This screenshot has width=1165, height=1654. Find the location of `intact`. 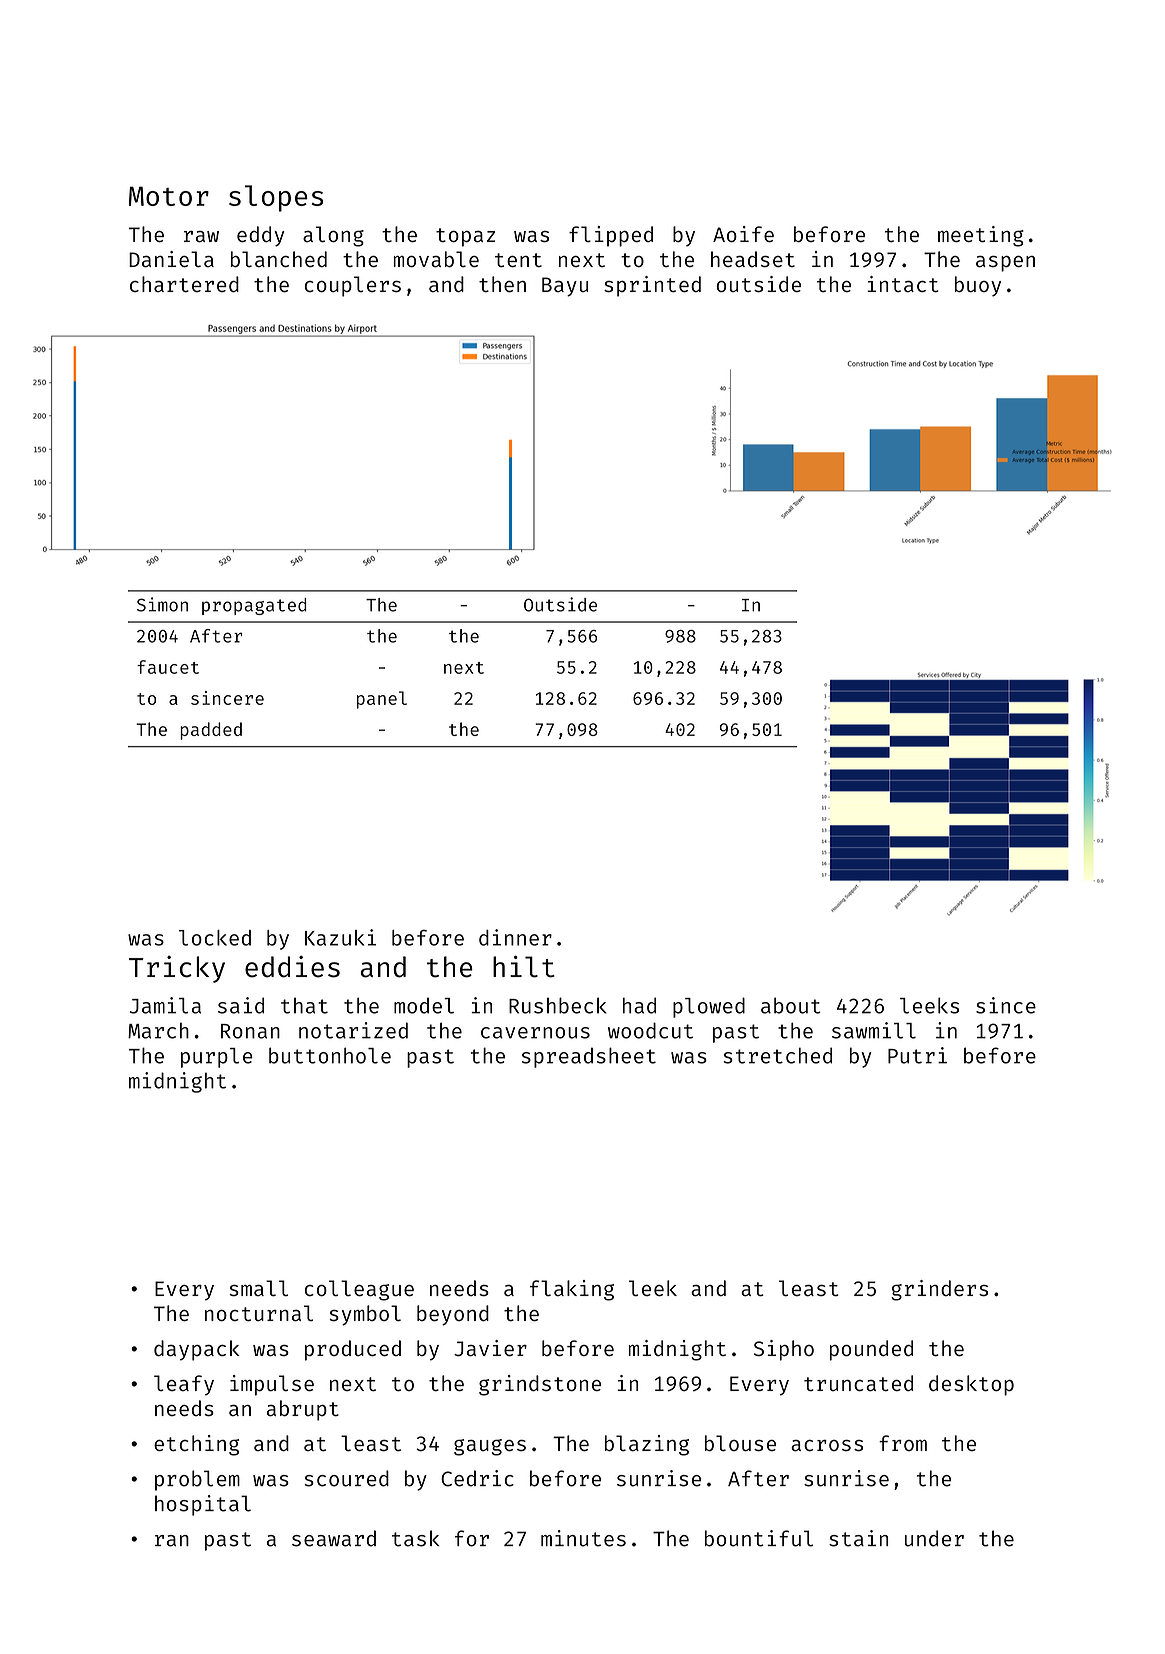

intact is located at coordinates (903, 284).
